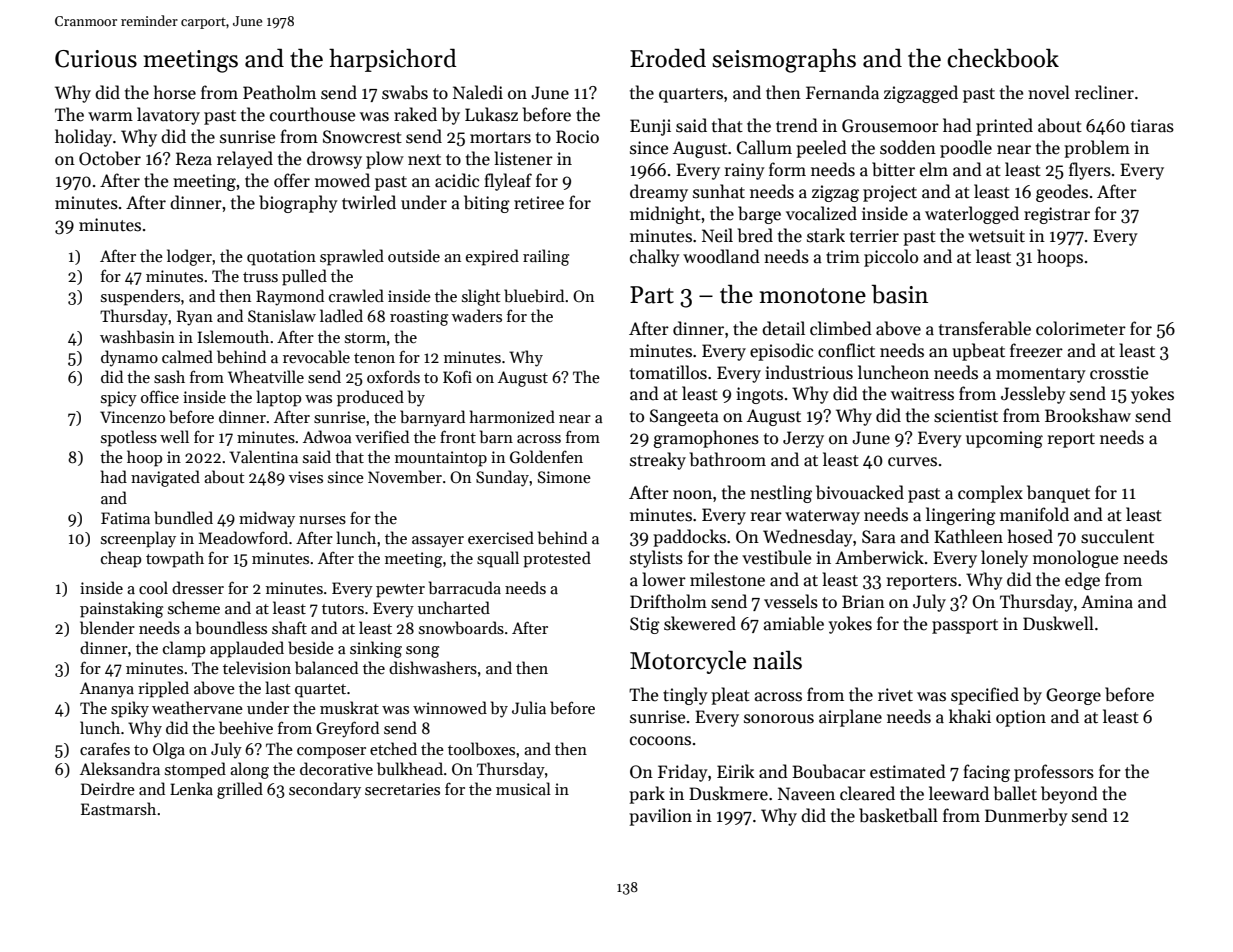 Image resolution: width=1233 pixels, height=952 pixels. I want to click on project, so click(890, 193).
